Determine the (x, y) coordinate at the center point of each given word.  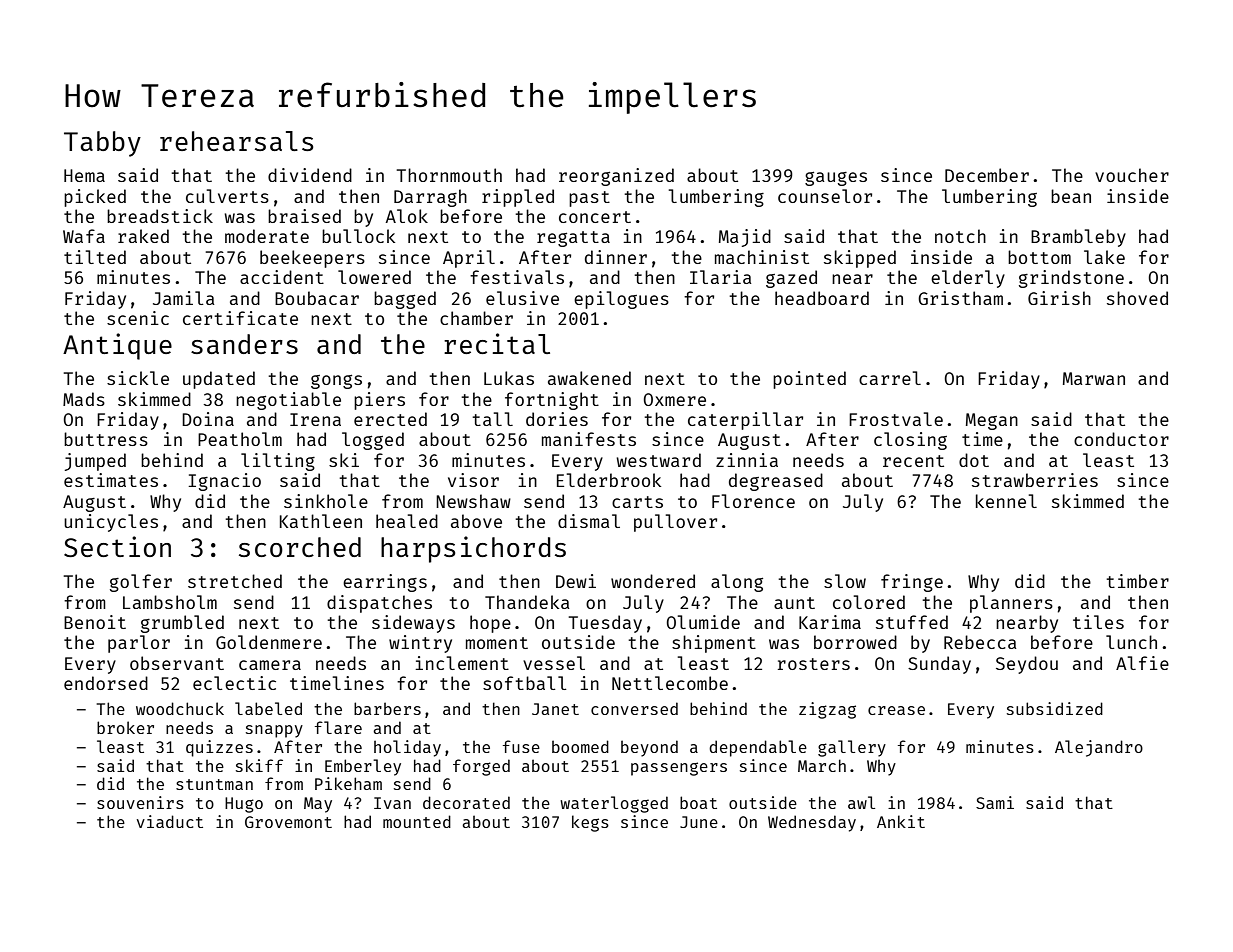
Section (117, 546)
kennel (1006, 501)
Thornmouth (449, 175)
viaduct (170, 821)
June (699, 822)
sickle (138, 378)
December (987, 175)
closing (910, 441)
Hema (84, 175)
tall (493, 419)
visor (473, 480)
